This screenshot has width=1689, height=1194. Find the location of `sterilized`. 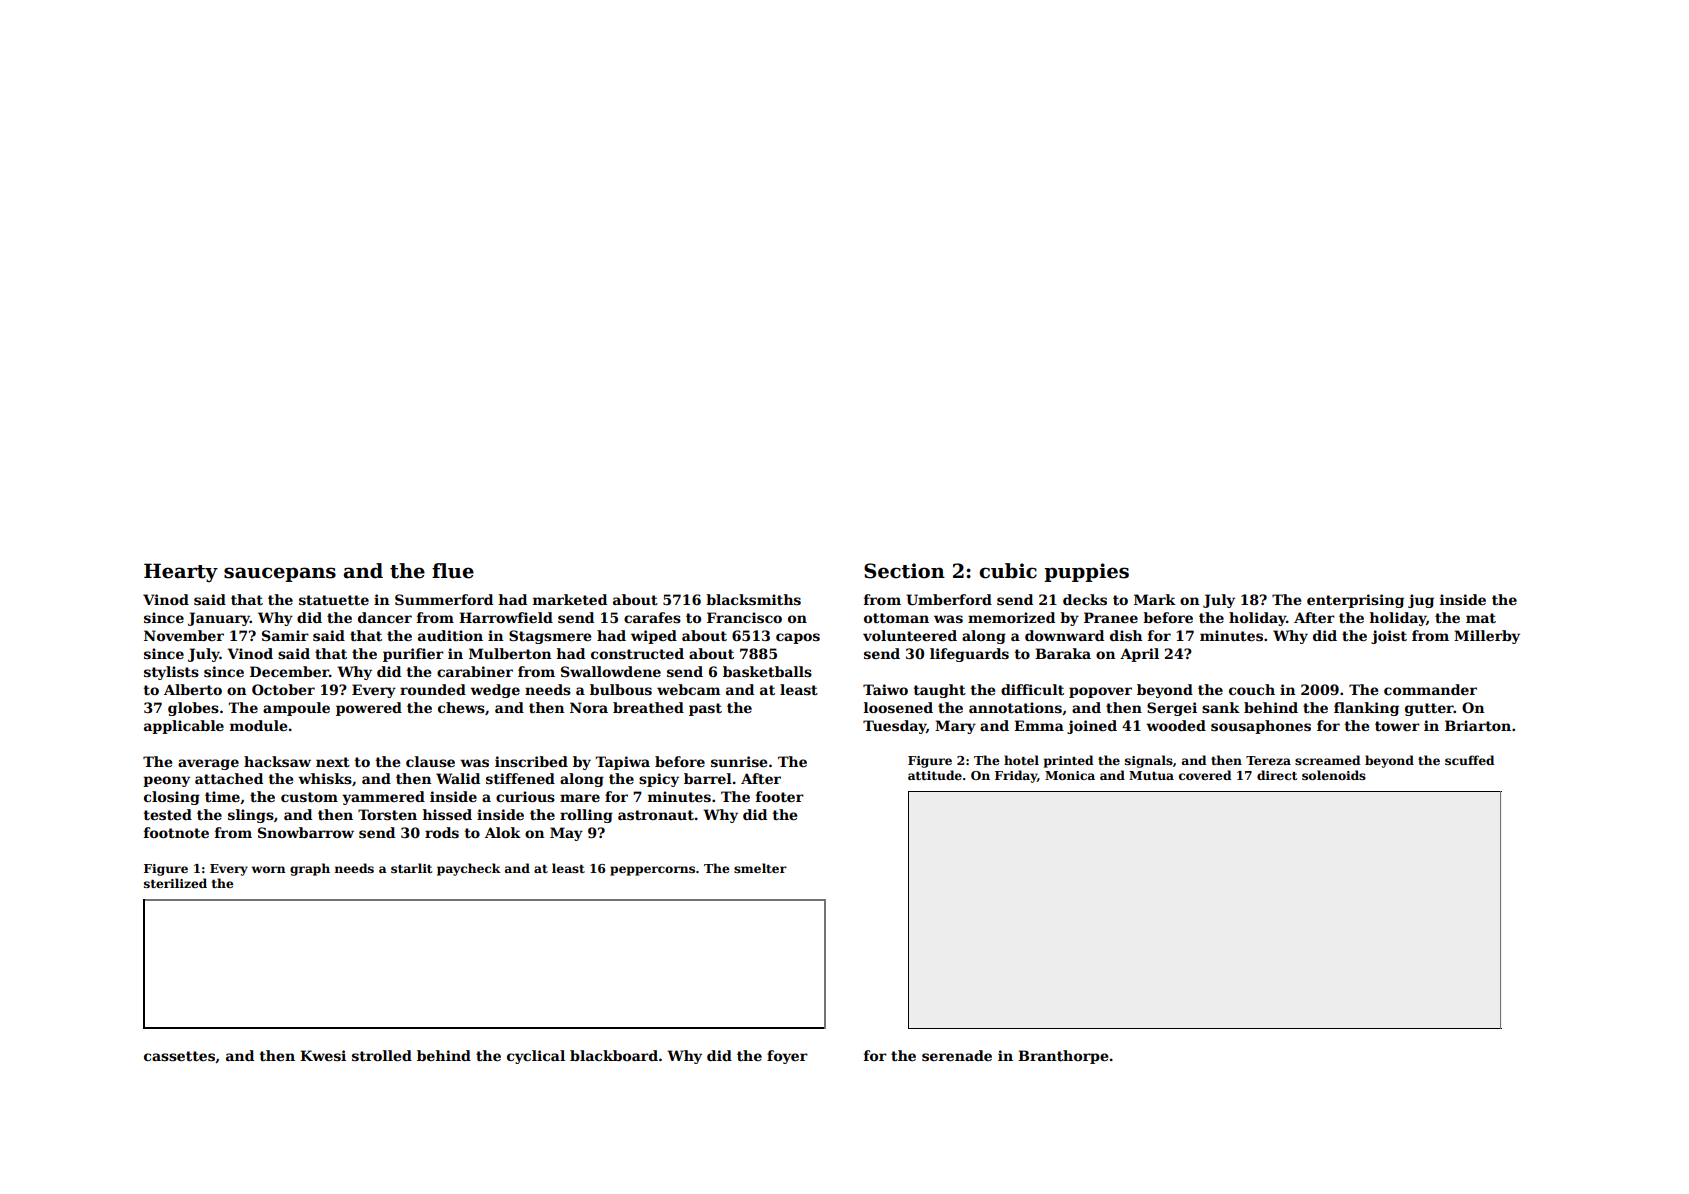

sterilized is located at coordinates (175, 883).
